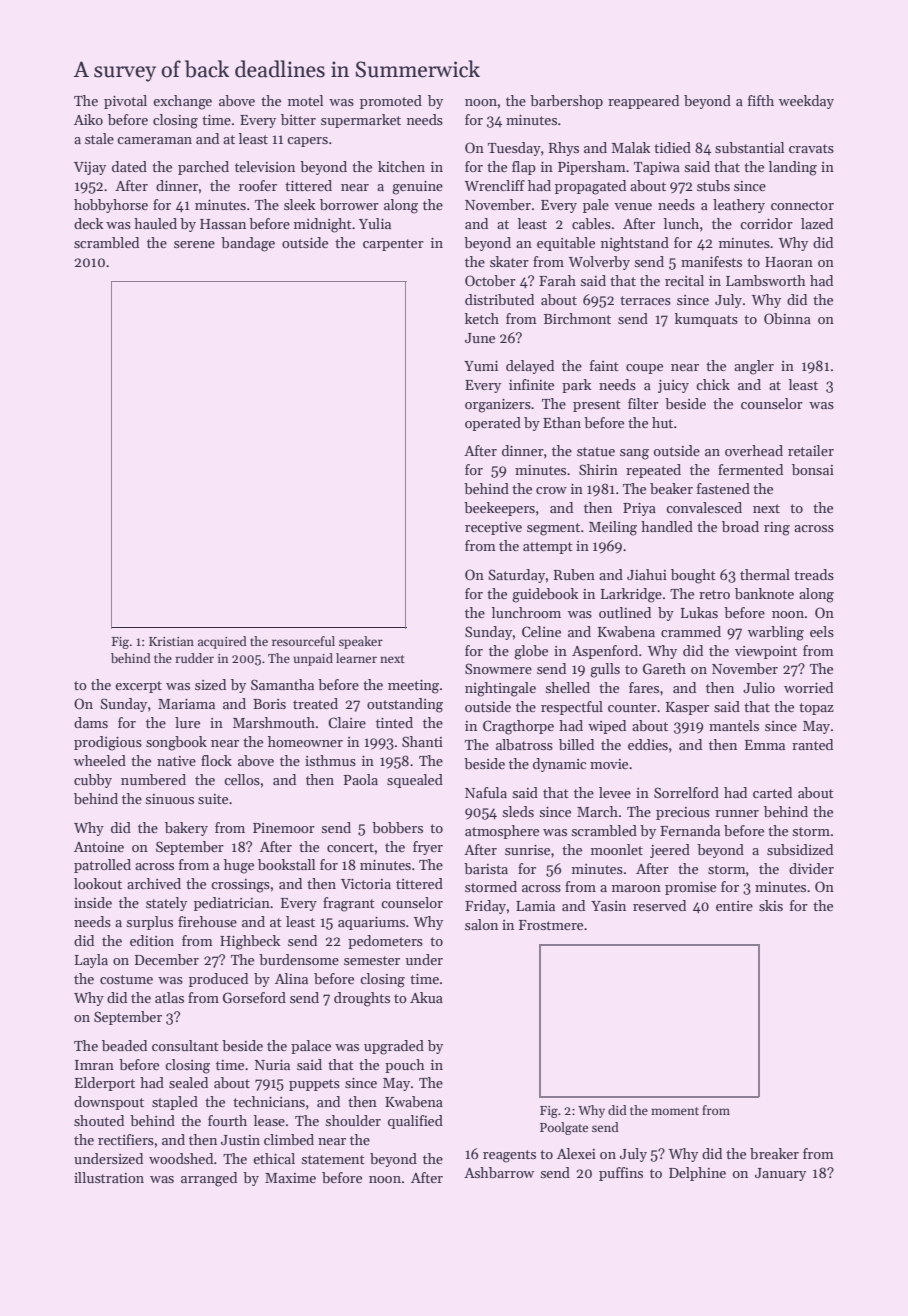 The height and width of the document is (1316, 908). I want to click on Kristian, so click(171, 641).
